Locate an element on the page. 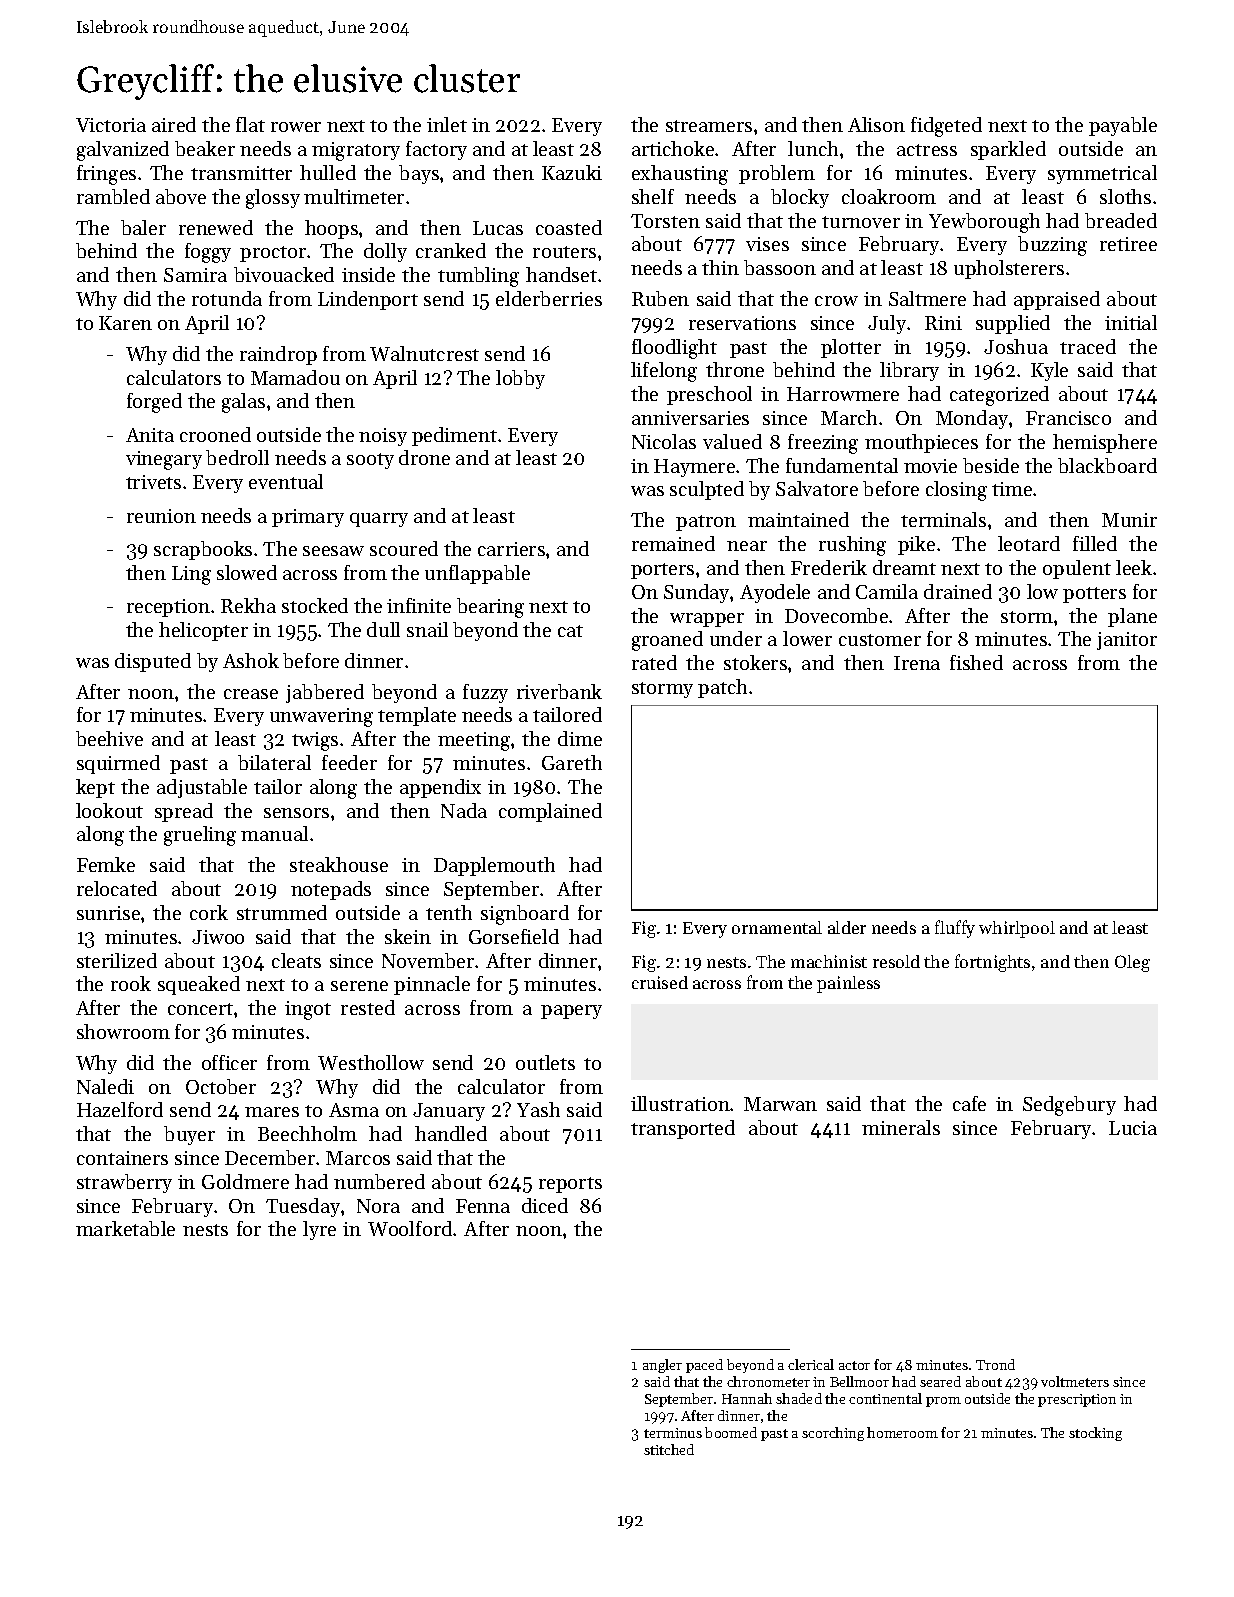 This document has height=1597, width=1234. steakhouse is located at coordinates (339, 864).
